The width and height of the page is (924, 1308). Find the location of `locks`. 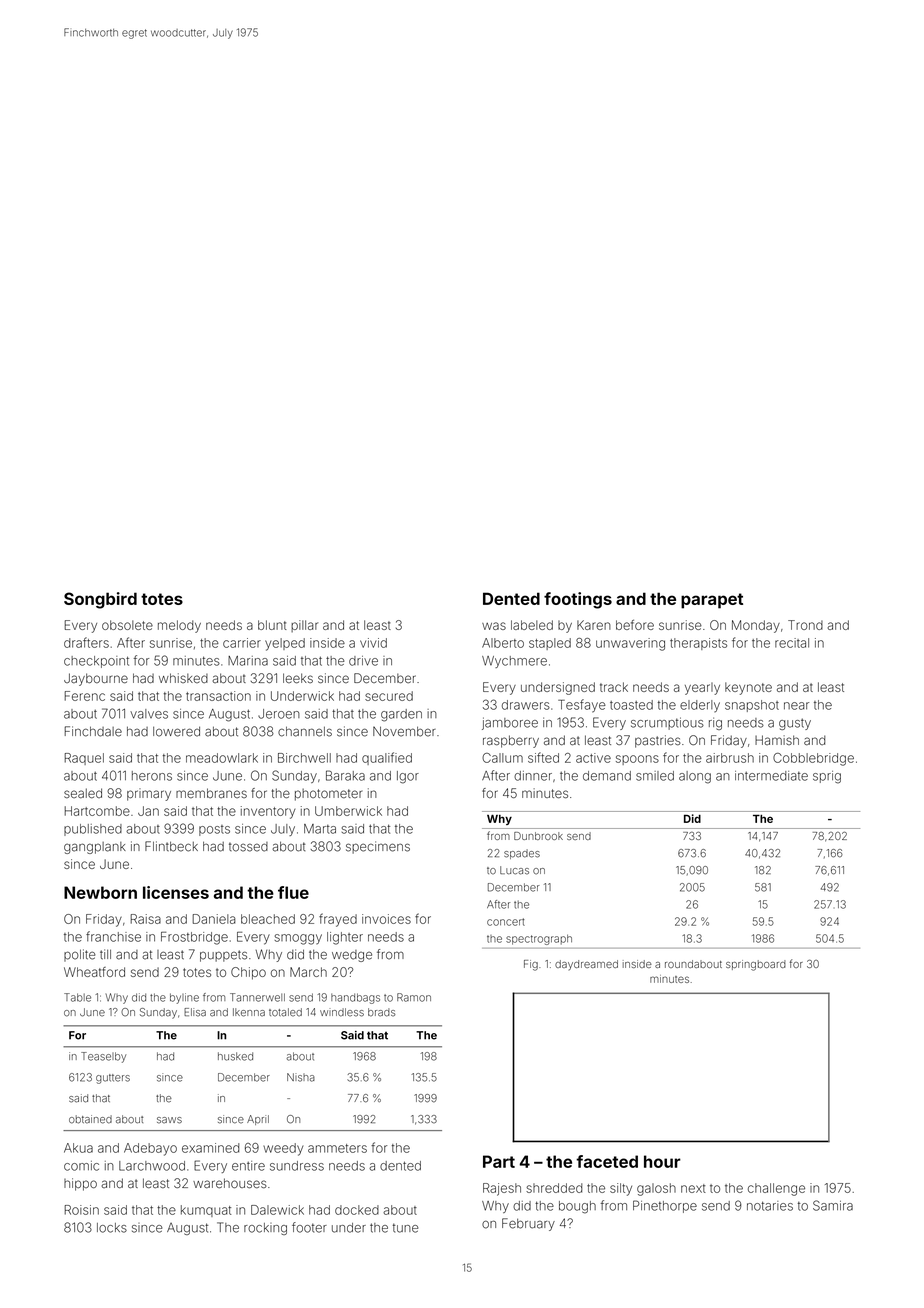

locks is located at coordinates (112, 1228).
